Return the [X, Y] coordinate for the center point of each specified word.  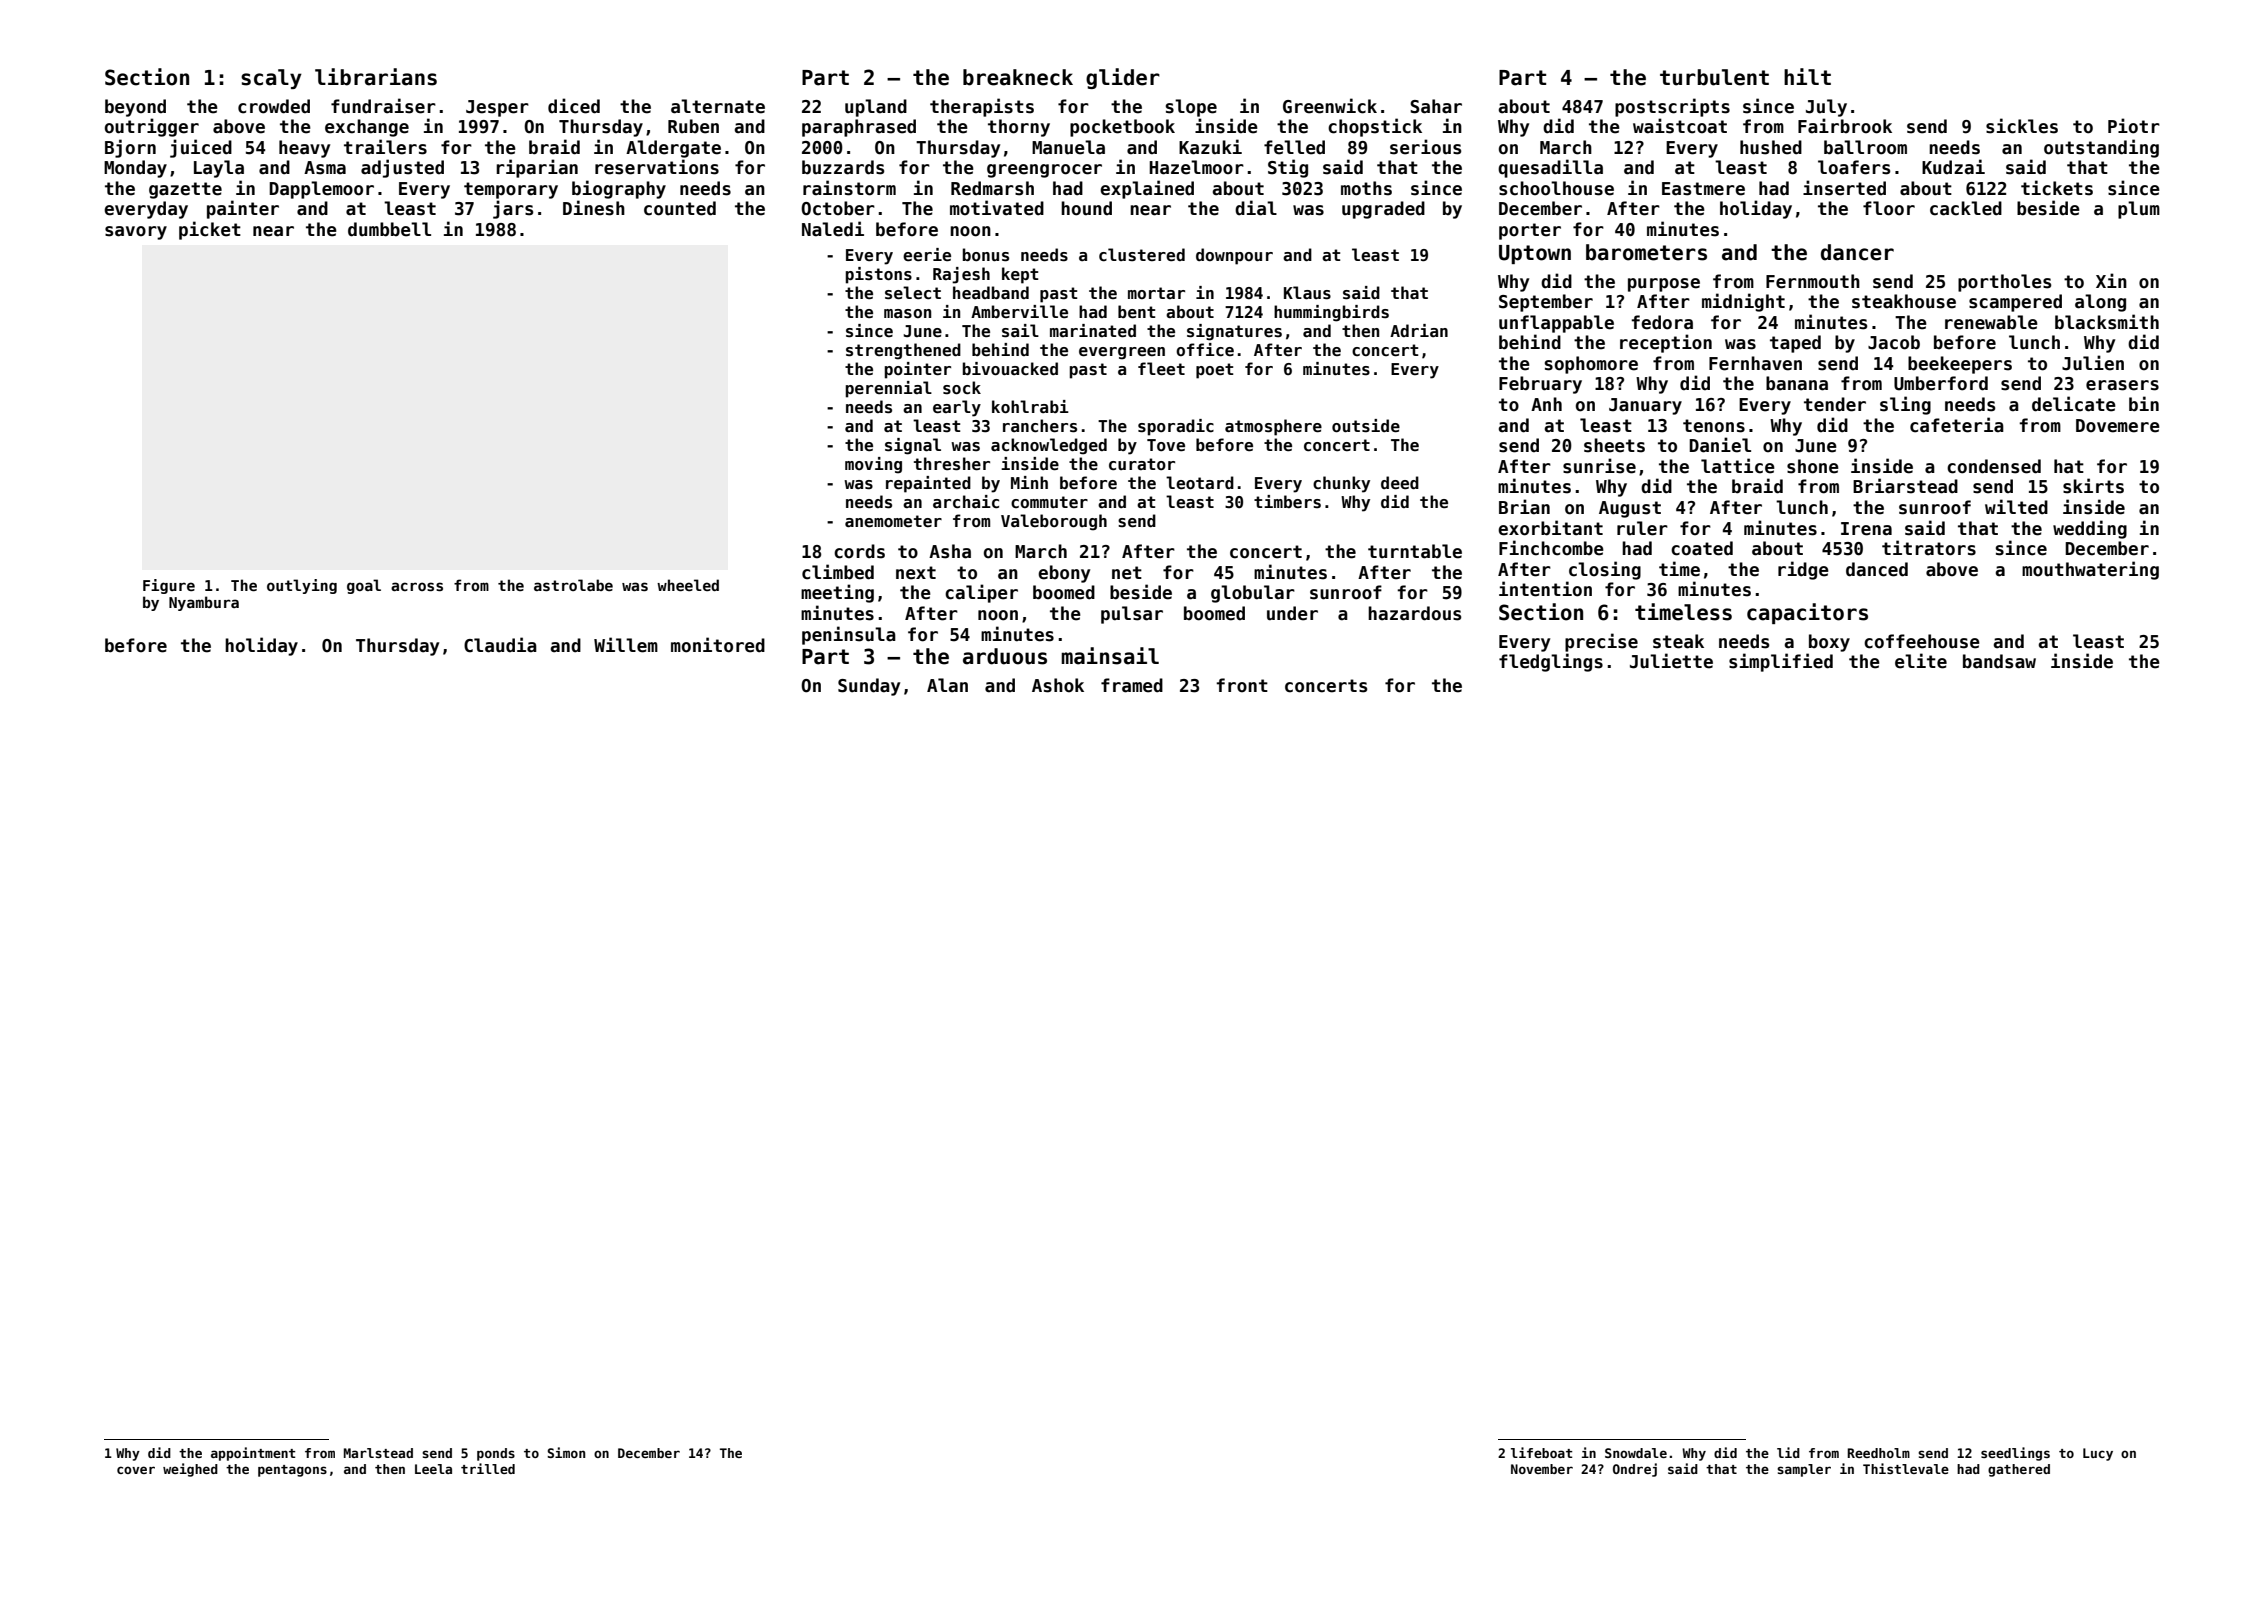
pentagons [292, 1471]
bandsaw [1999, 661]
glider [1123, 78]
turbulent [1714, 77]
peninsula [849, 635]
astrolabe [573, 585]
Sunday [869, 687]
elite [1921, 661]
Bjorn [130, 148]
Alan [947, 685]
